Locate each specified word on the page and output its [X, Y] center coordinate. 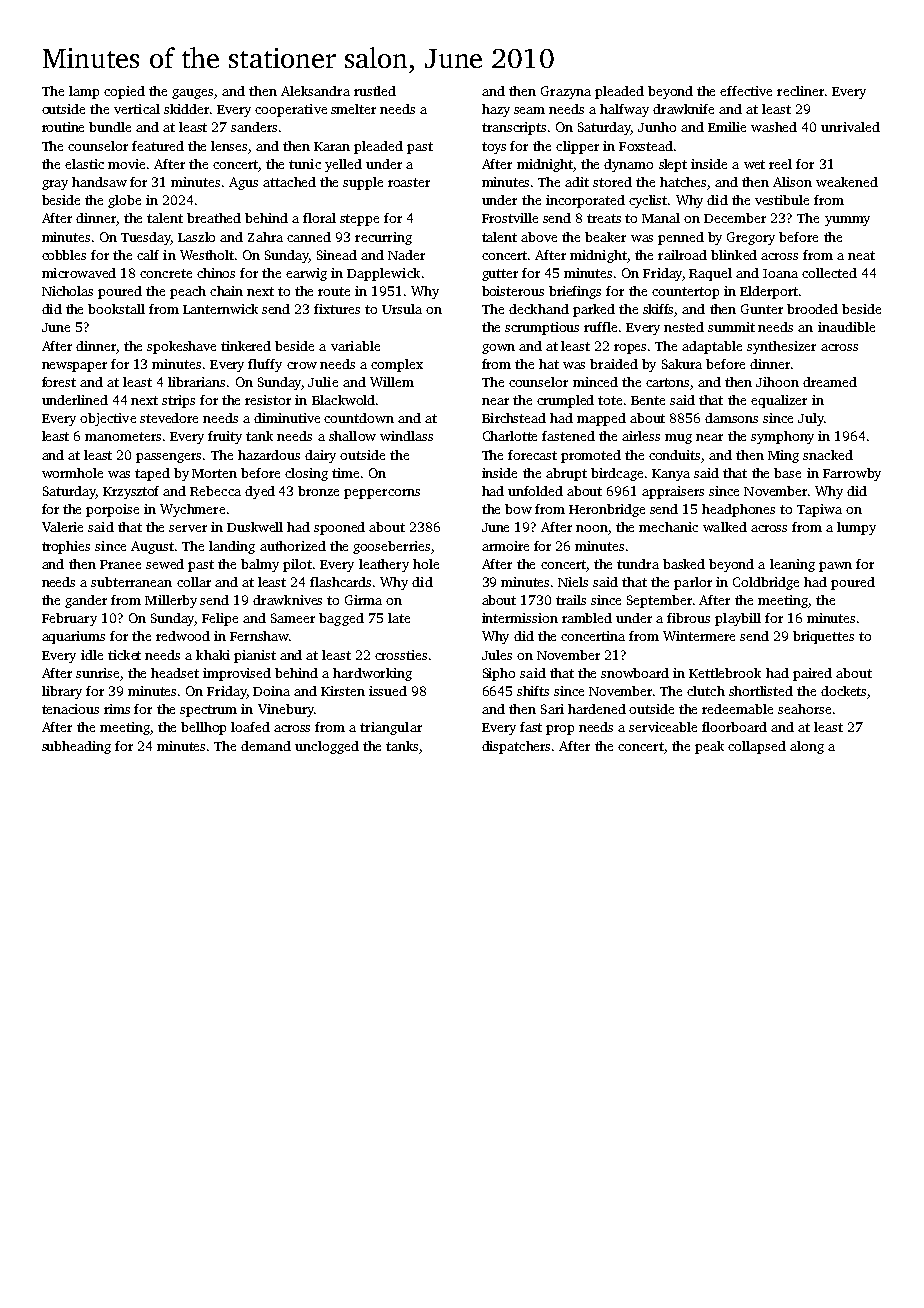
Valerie [62, 527]
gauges [192, 94]
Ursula [402, 309]
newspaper [74, 367]
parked [594, 310]
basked [684, 564]
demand [266, 746]
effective [746, 91]
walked [725, 527]
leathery [384, 565]
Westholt [207, 255]
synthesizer [781, 347]
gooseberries [391, 547]
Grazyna [566, 92]
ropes [630, 349]
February [69, 619]
